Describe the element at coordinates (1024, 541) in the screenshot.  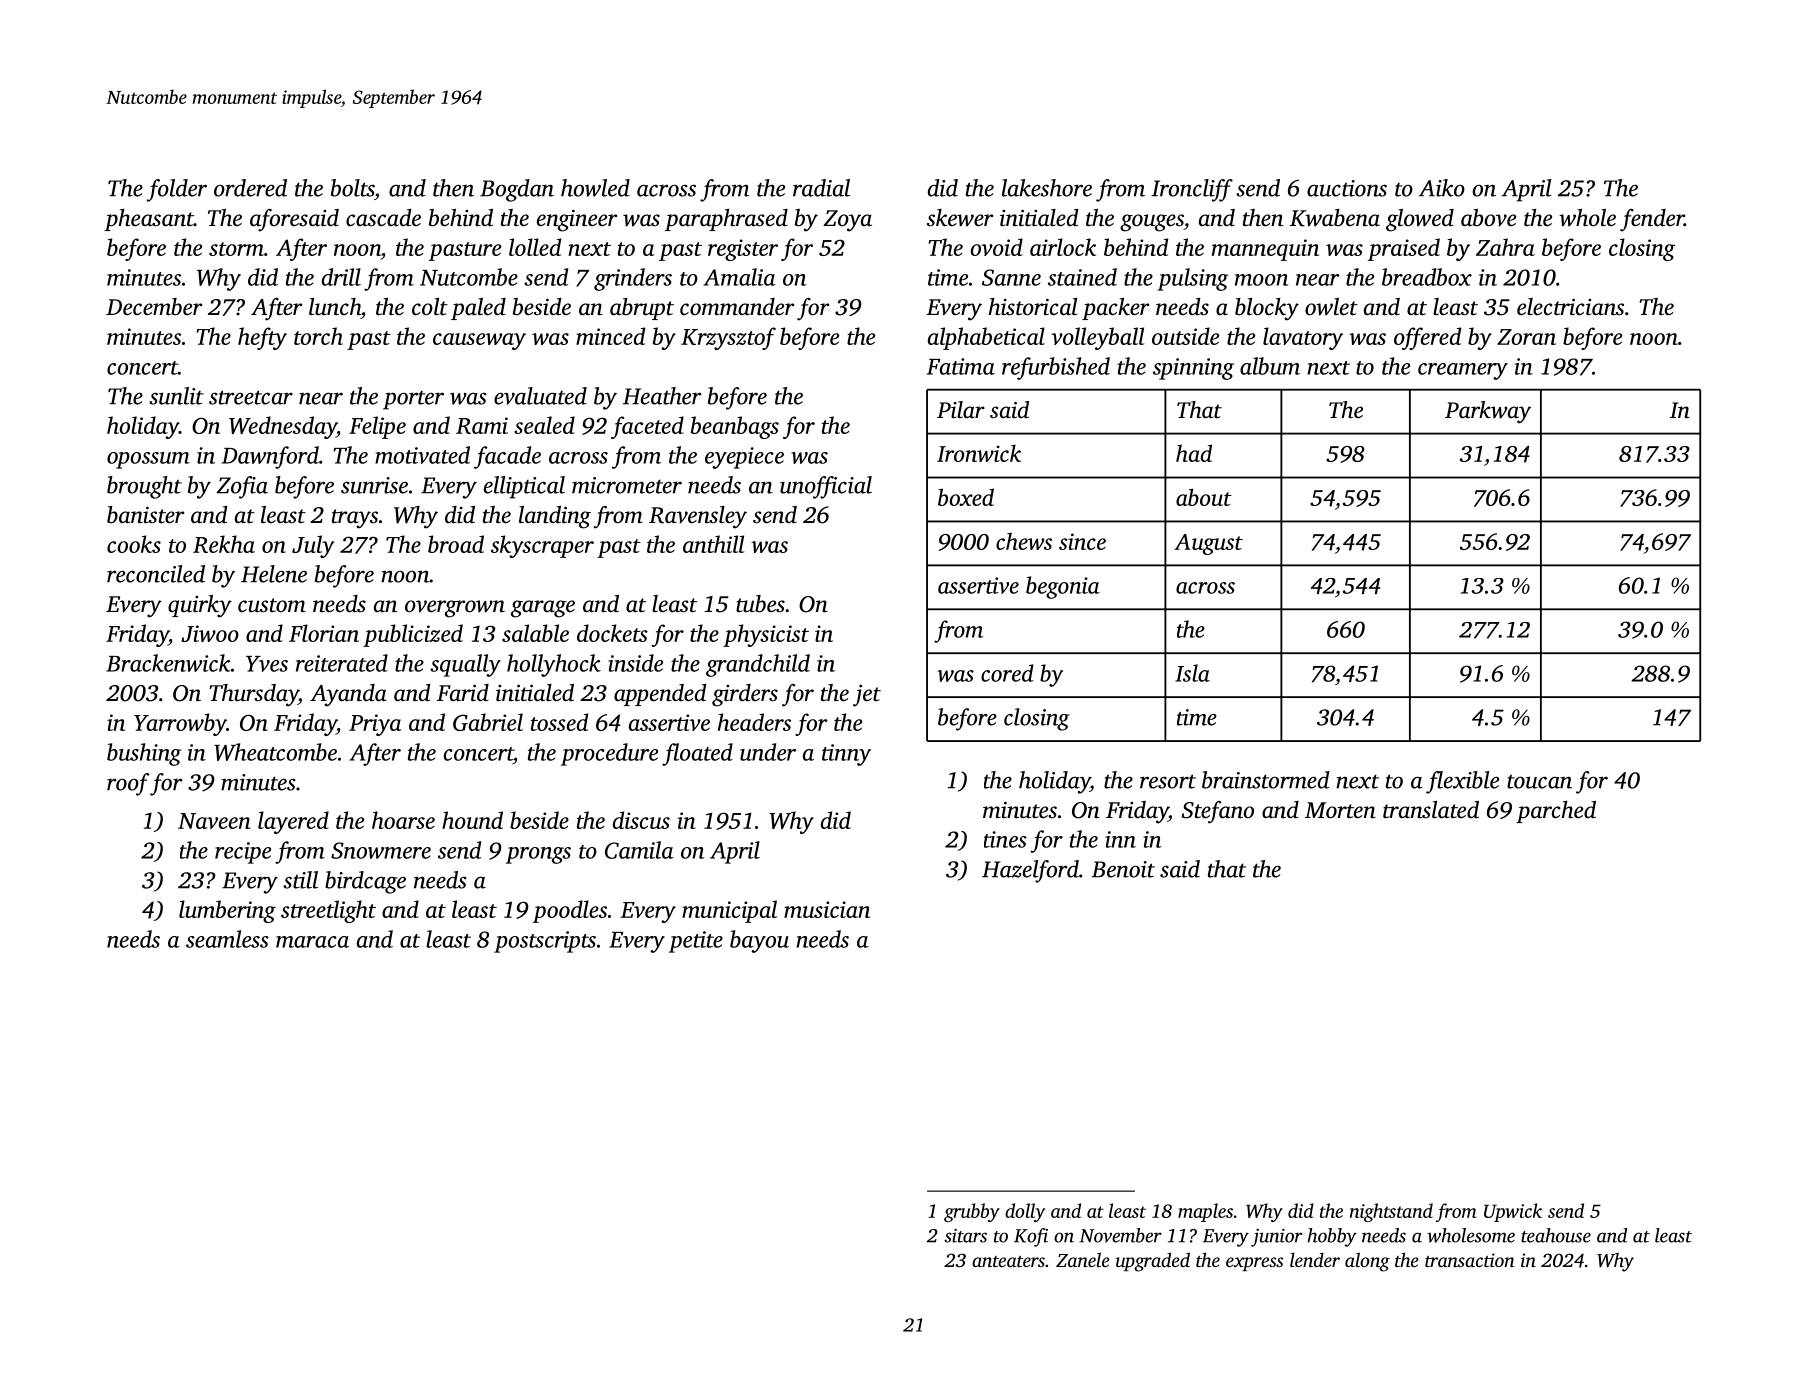
I see `chews` at that location.
